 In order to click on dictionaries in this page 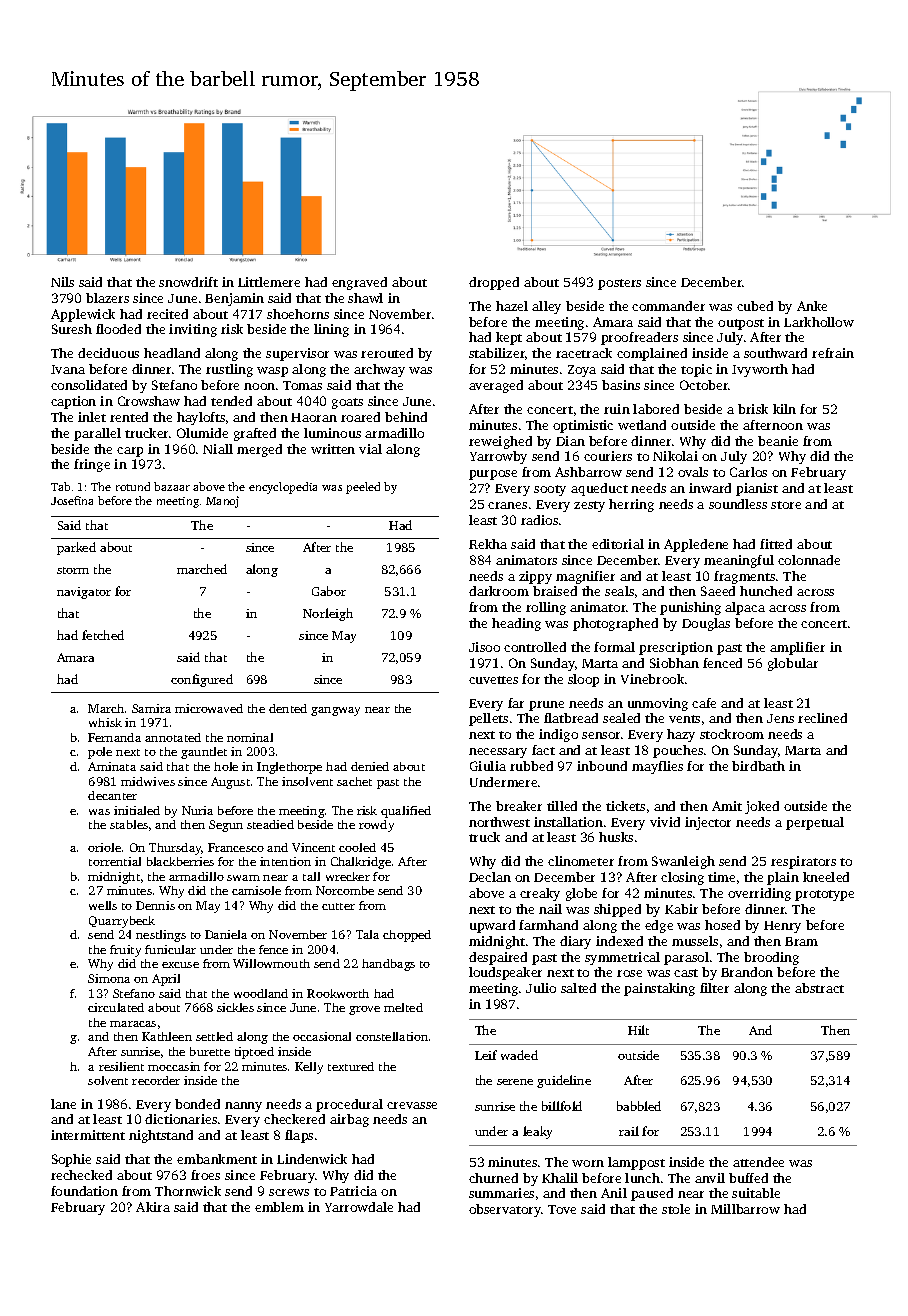, I will do `click(181, 1119)`.
